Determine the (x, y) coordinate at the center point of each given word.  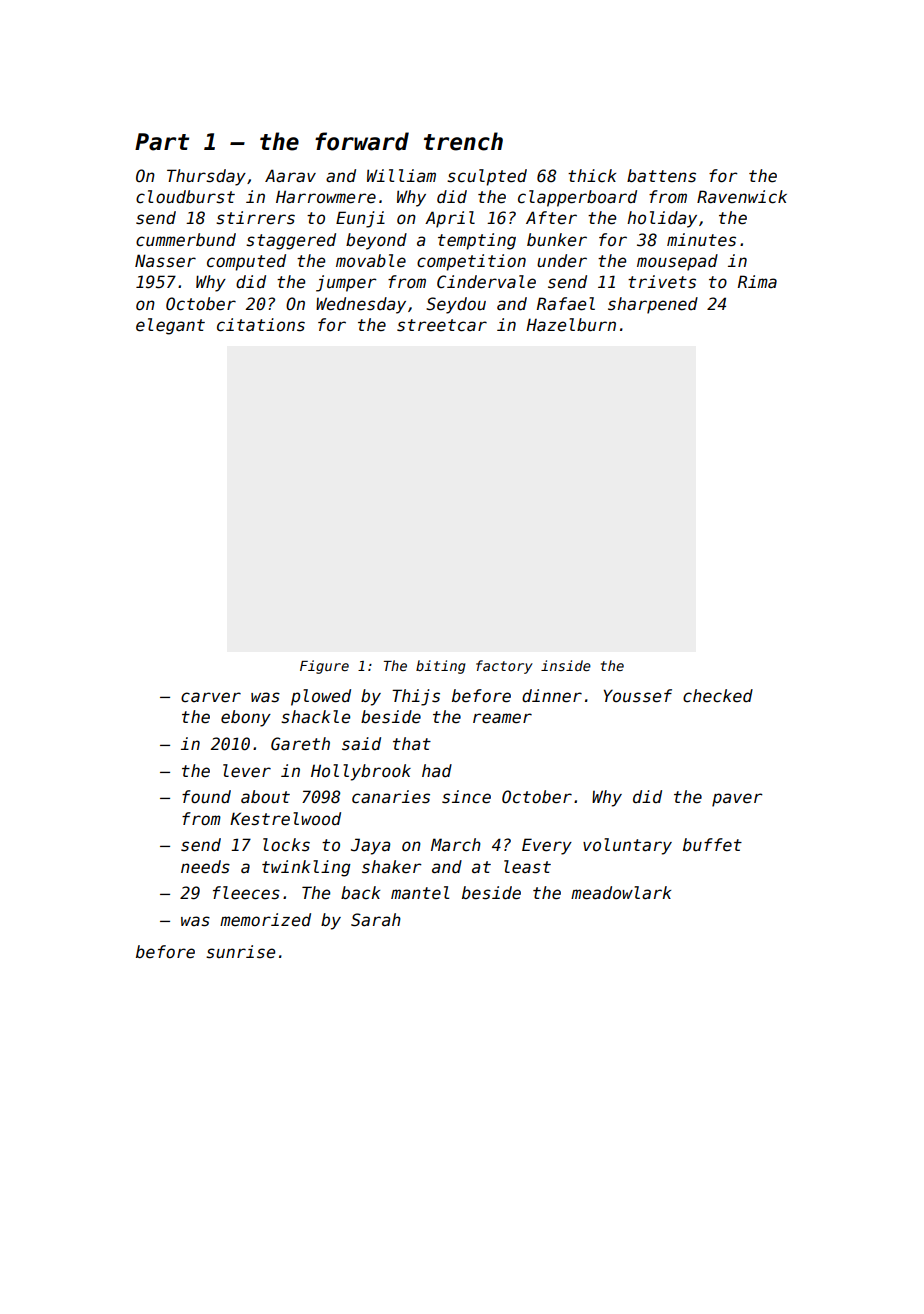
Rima (757, 281)
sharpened (653, 305)
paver (737, 800)
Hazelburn (571, 325)
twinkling (306, 868)
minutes (701, 240)
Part (162, 142)
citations (261, 325)
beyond (376, 241)
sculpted (487, 177)
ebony (246, 718)
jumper (346, 283)
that (412, 744)
